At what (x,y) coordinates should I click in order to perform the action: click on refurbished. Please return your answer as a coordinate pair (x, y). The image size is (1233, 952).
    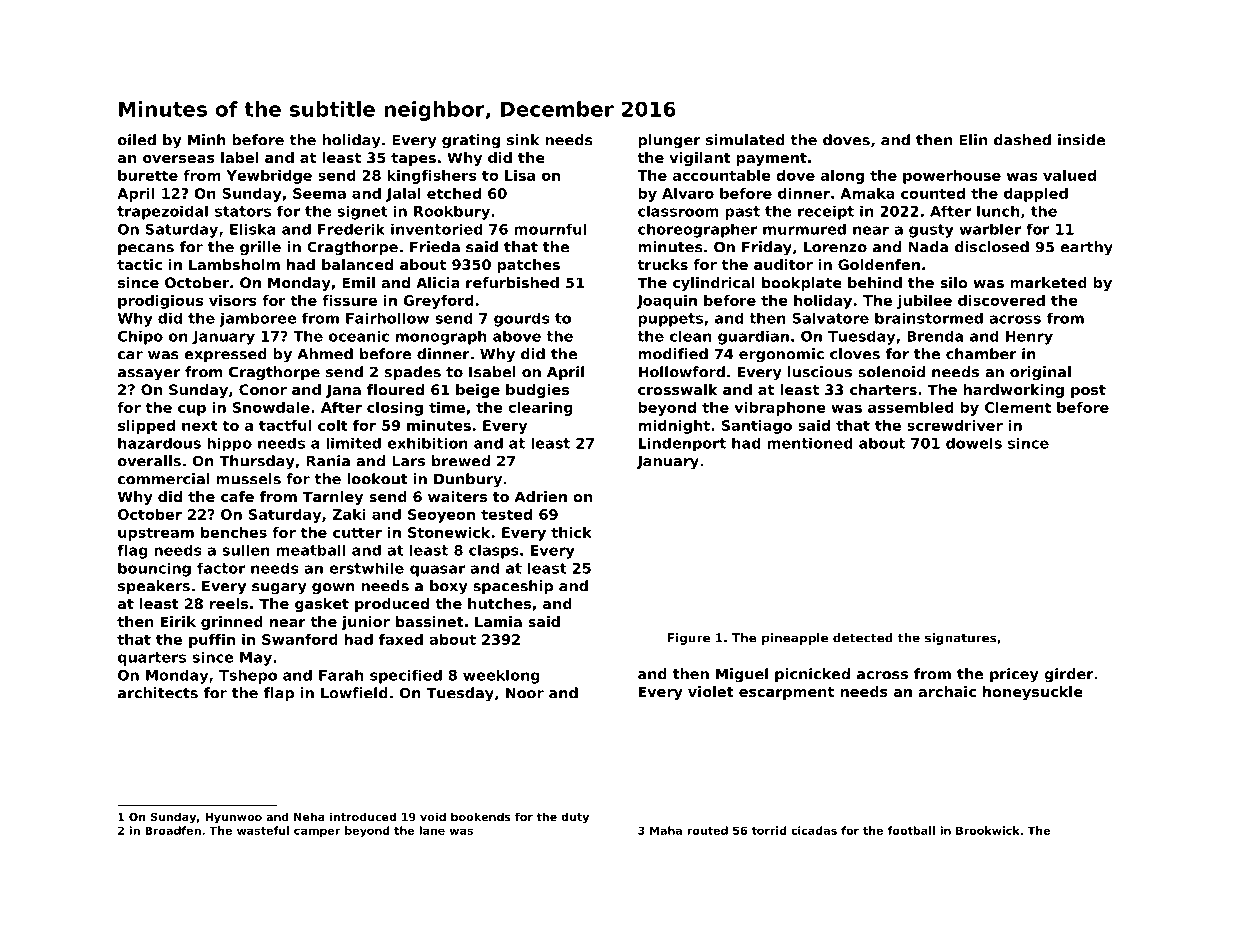
    Looking at the image, I should click on (512, 282).
